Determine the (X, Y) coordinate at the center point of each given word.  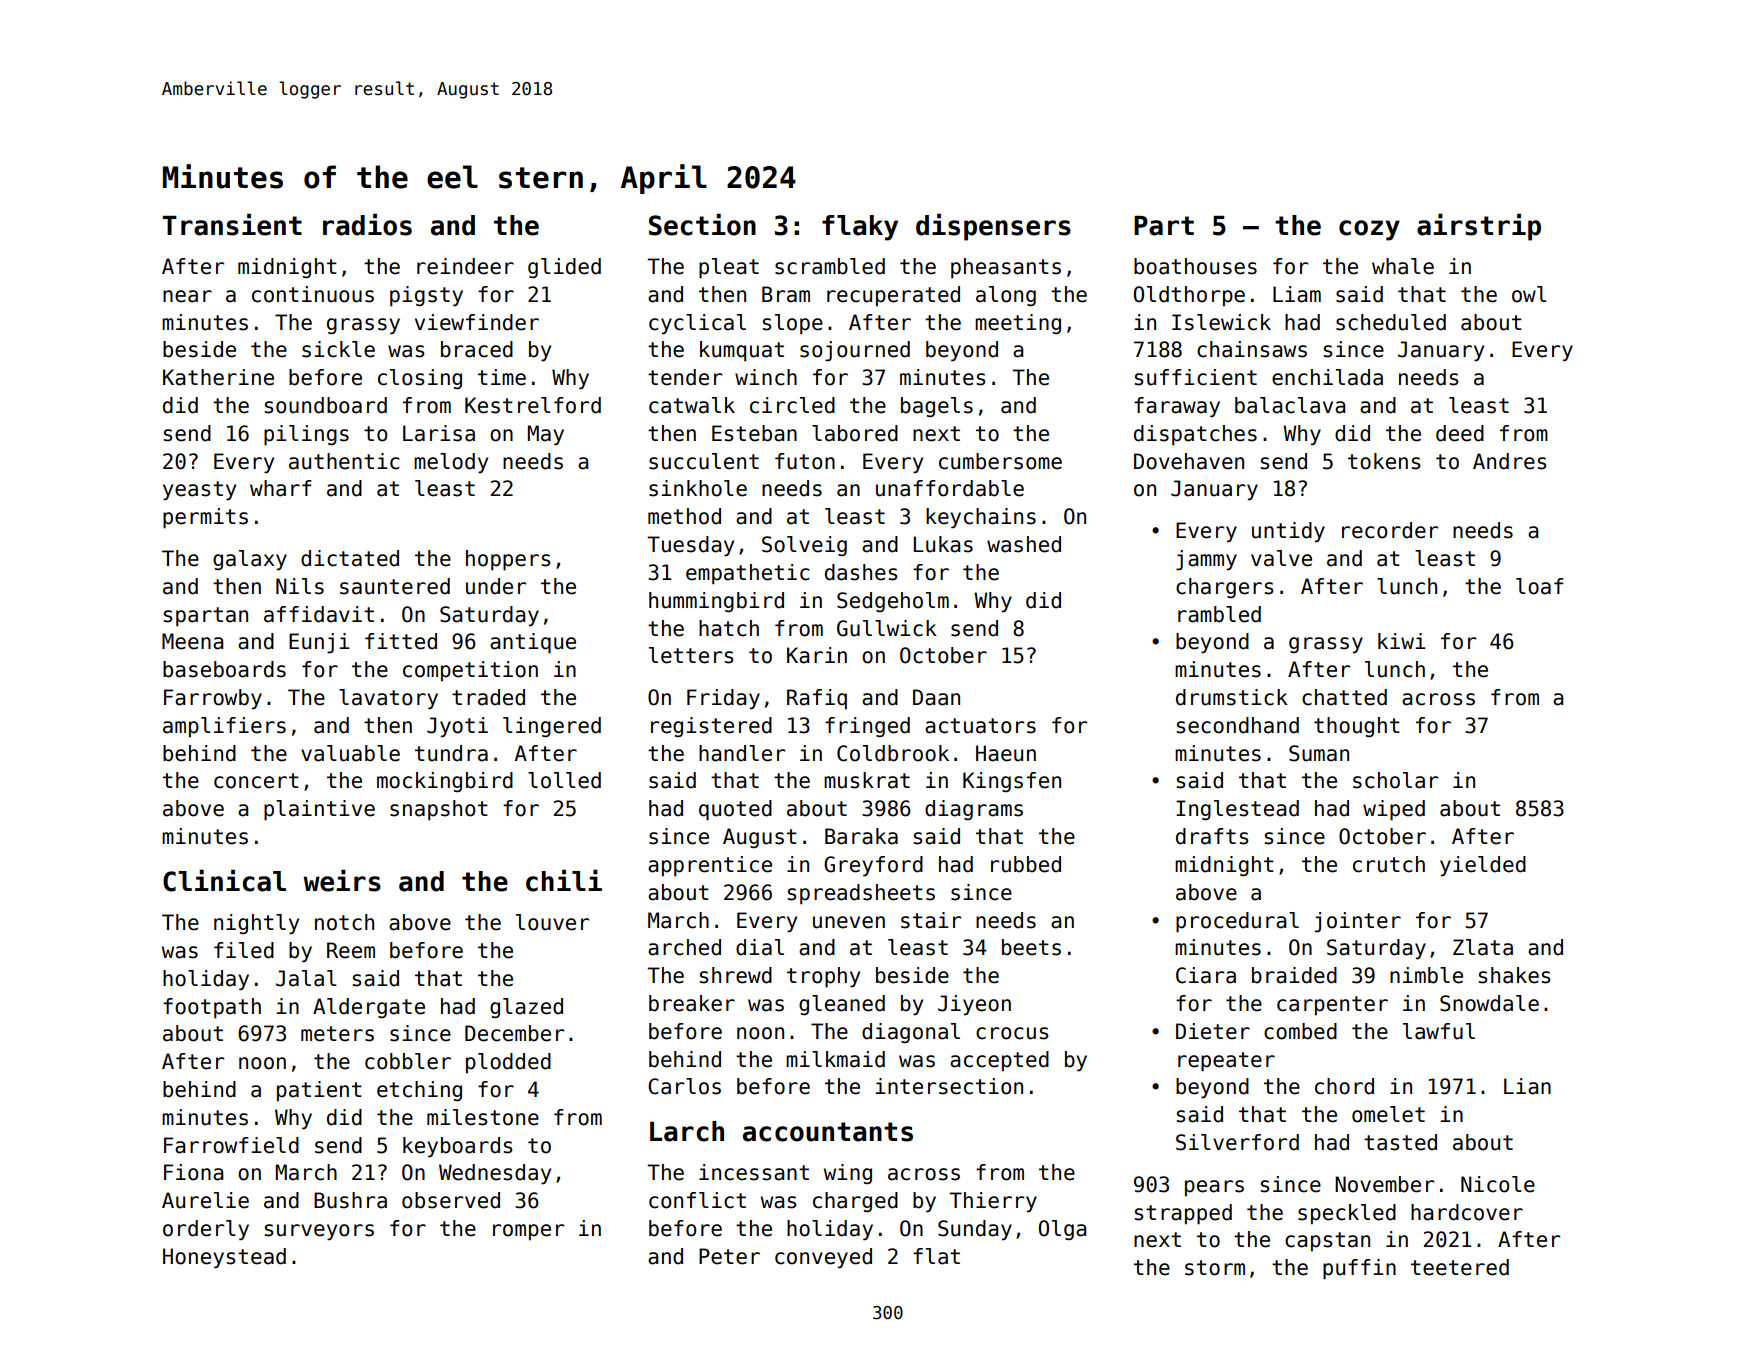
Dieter (1213, 1031)
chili (564, 880)
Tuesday (690, 546)
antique (533, 643)
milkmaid (835, 1059)
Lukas (943, 544)
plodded (508, 1063)
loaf (1540, 586)
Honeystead (224, 1258)
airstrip (1479, 227)
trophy (823, 977)
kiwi (1401, 641)
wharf (281, 488)
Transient (232, 224)
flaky (860, 228)
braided (1294, 975)
